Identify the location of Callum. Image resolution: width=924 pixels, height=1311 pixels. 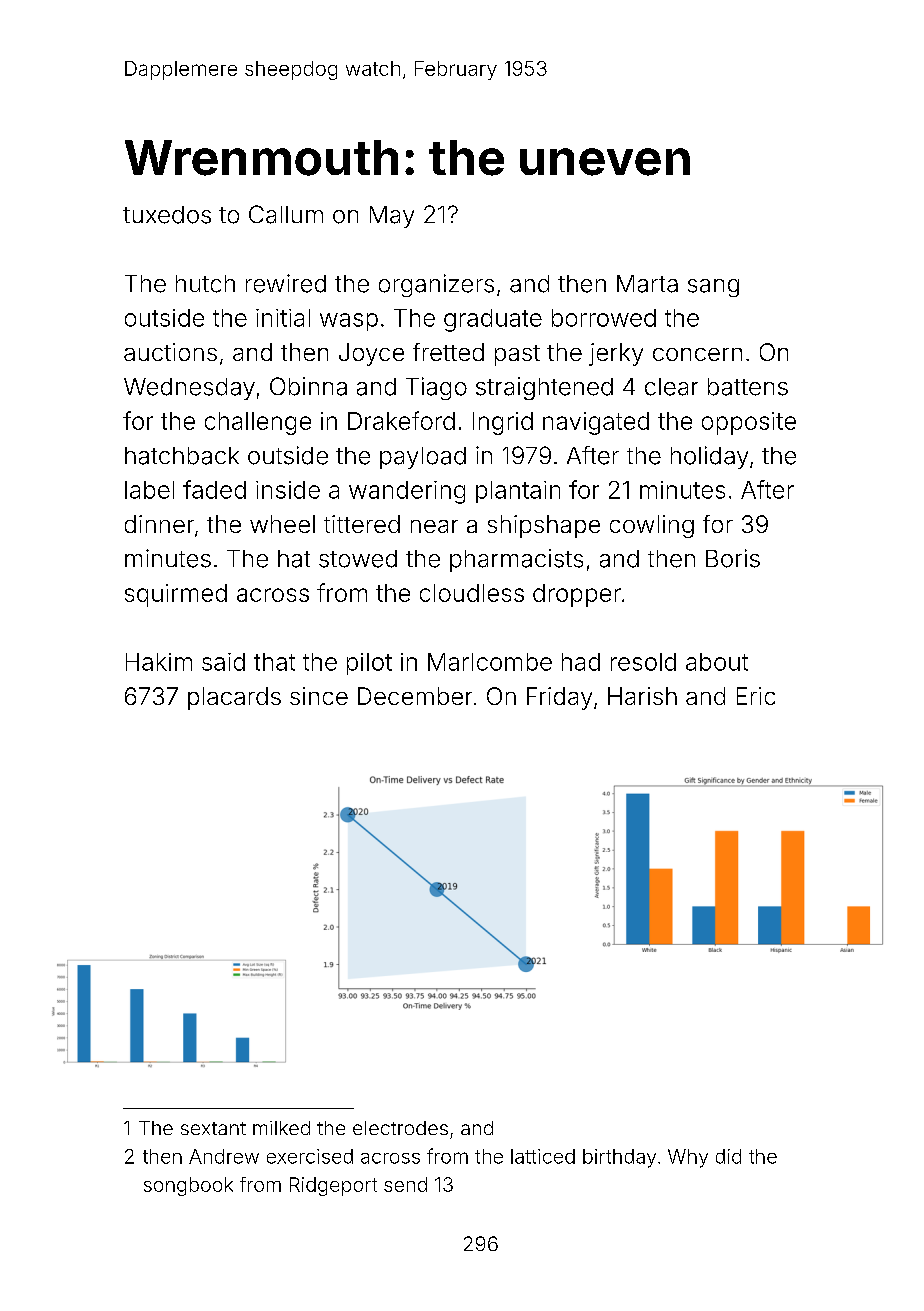
(286, 214).
